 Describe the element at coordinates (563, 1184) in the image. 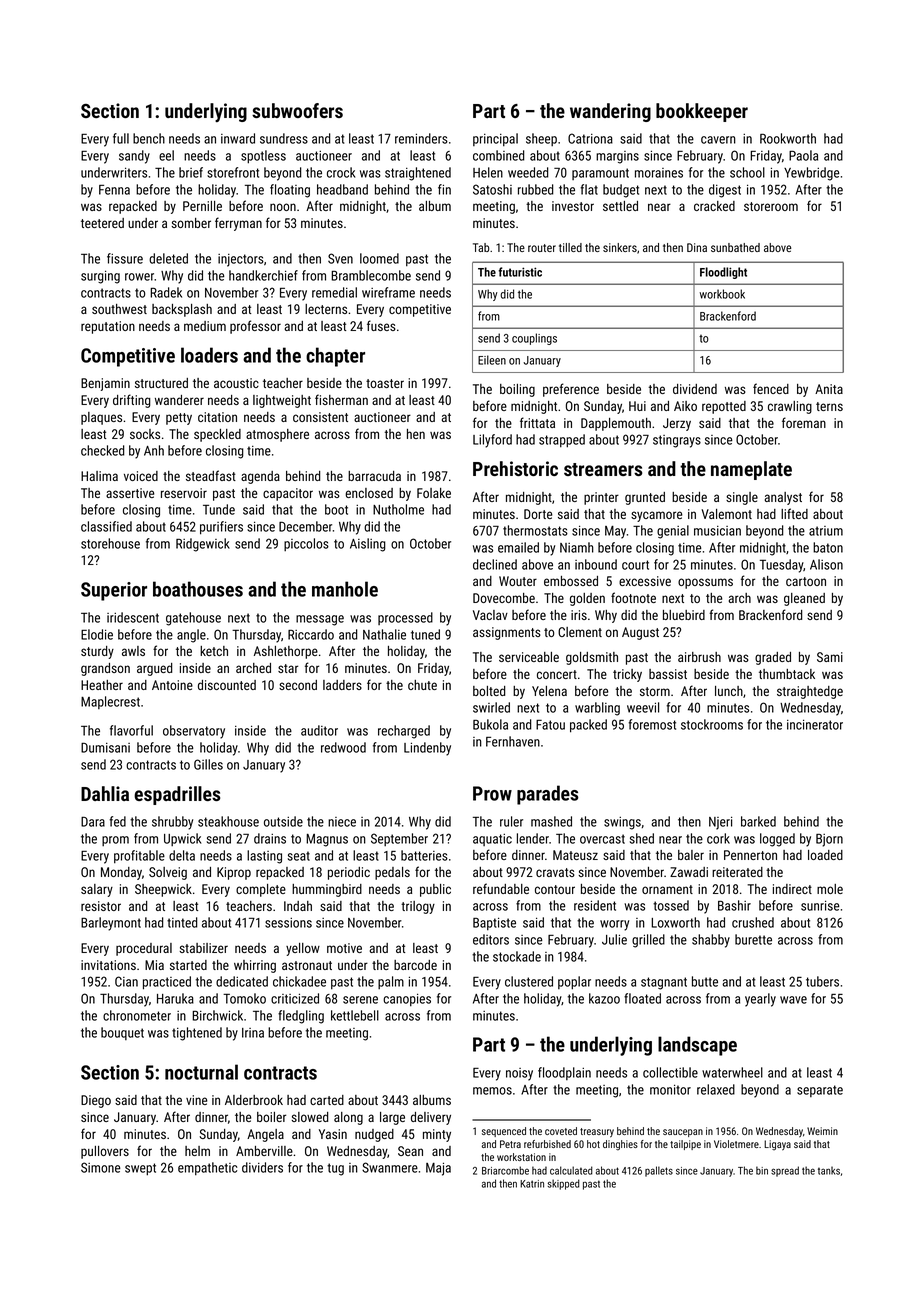

I see `skipped` at that location.
